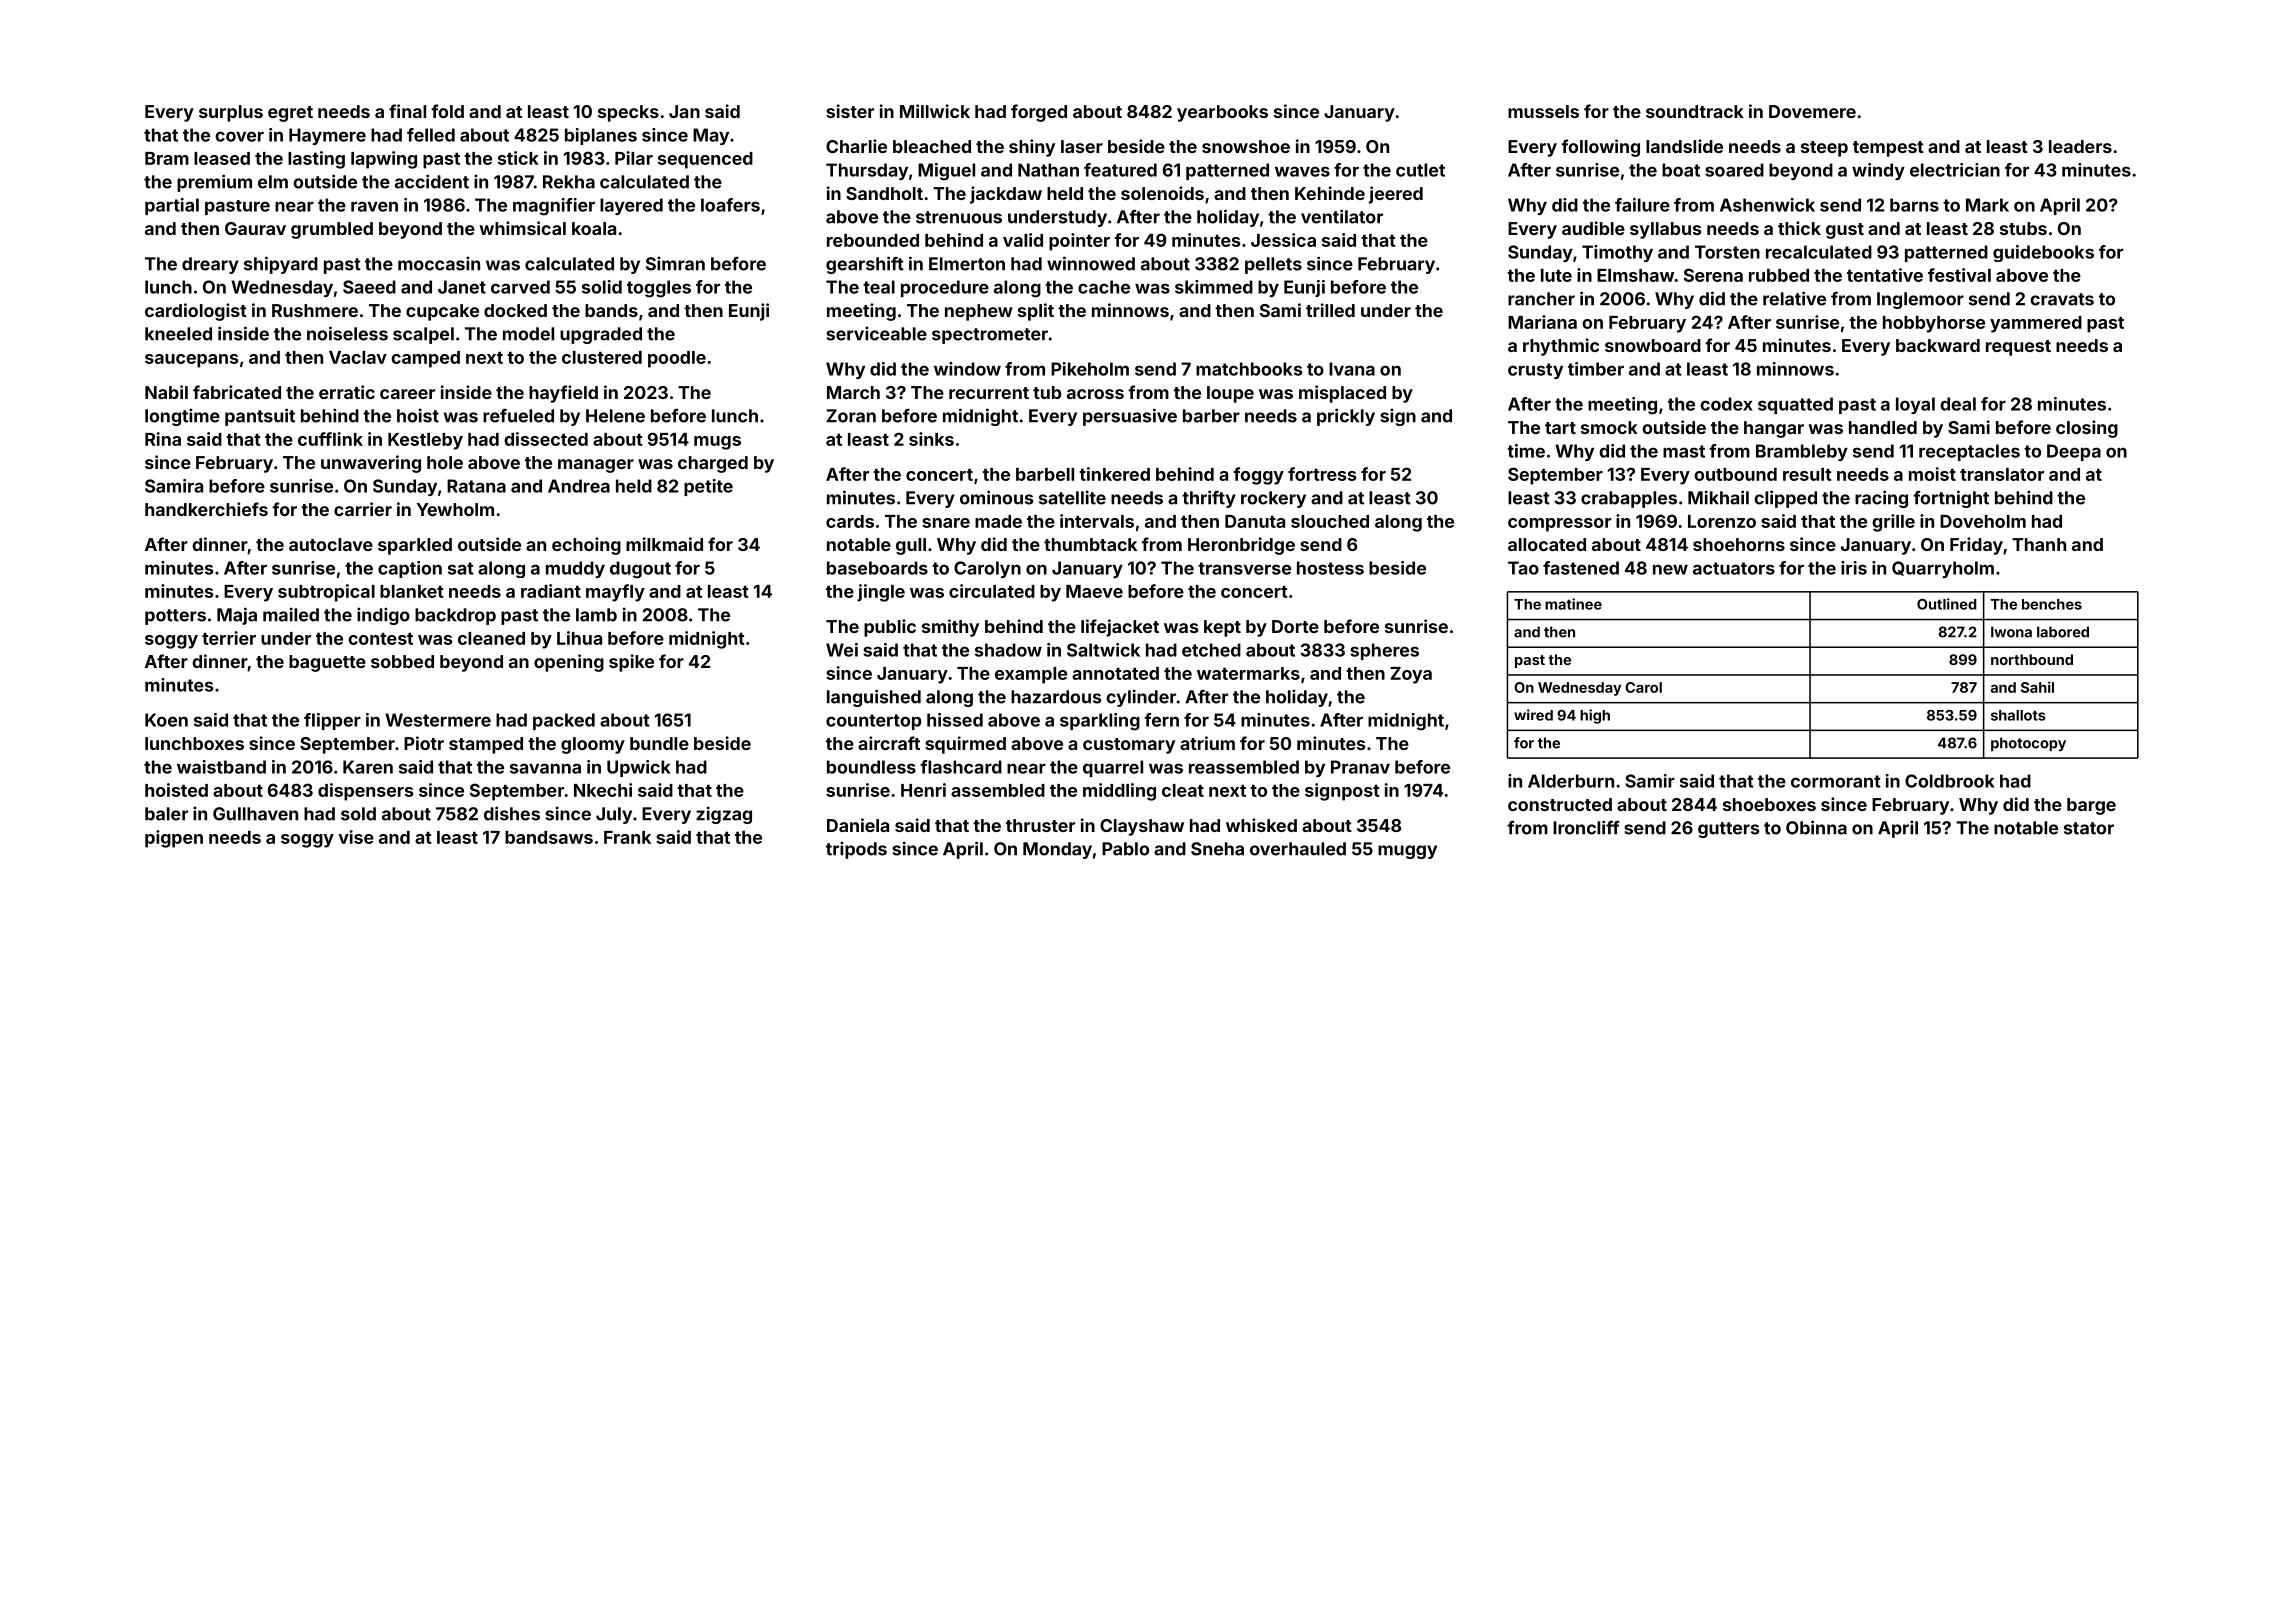 This page has width=2282, height=1614. Describe the element at coordinates (627, 837) in the page. I see `Frank` at that location.
